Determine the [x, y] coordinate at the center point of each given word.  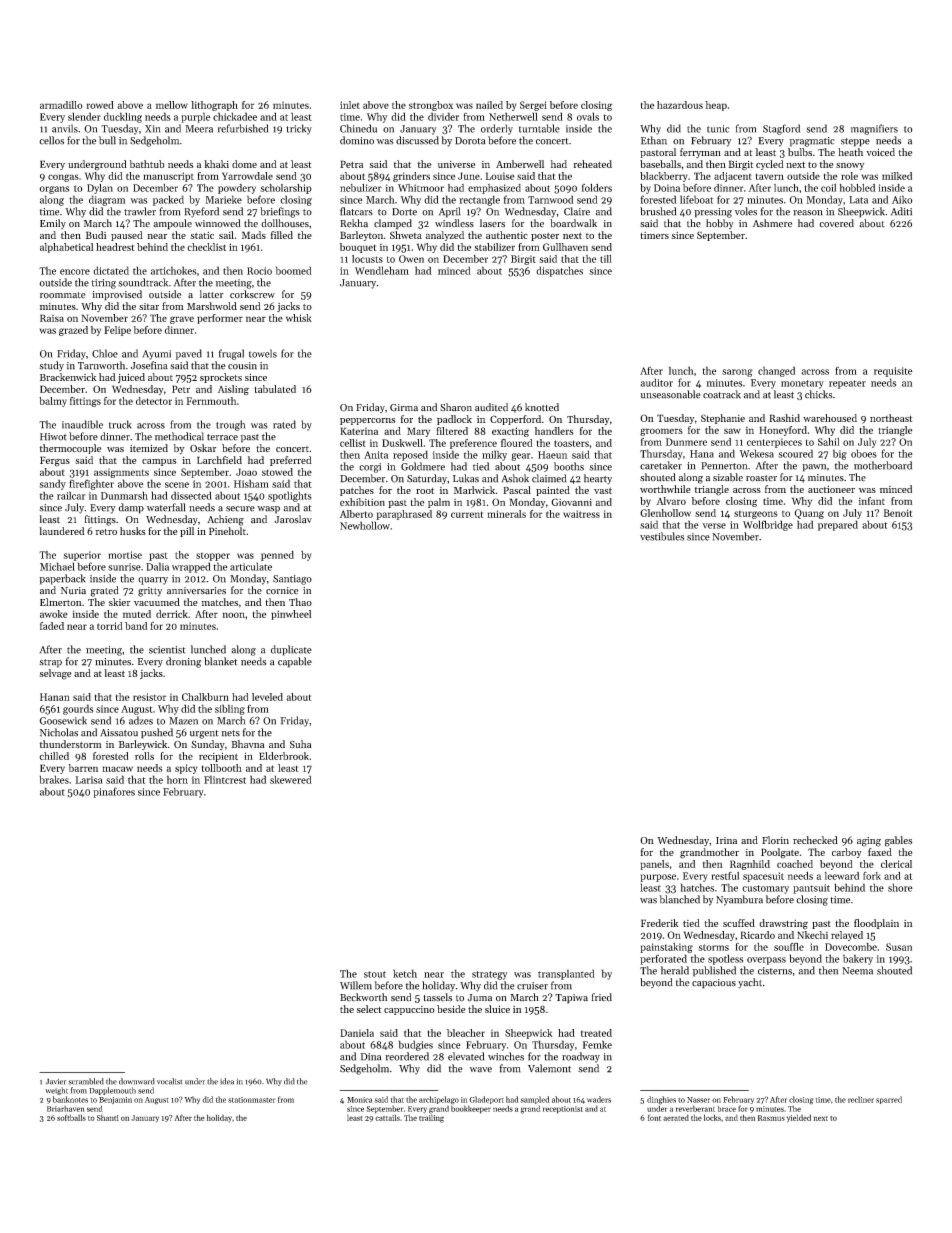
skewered [291, 779]
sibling [230, 709]
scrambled [86, 1081]
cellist [353, 443]
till [606, 259]
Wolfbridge [768, 525]
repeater [847, 384]
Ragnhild [750, 865]
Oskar [203, 448]
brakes [54, 779]
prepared [838, 525]
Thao [300, 602]
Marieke [224, 199]
